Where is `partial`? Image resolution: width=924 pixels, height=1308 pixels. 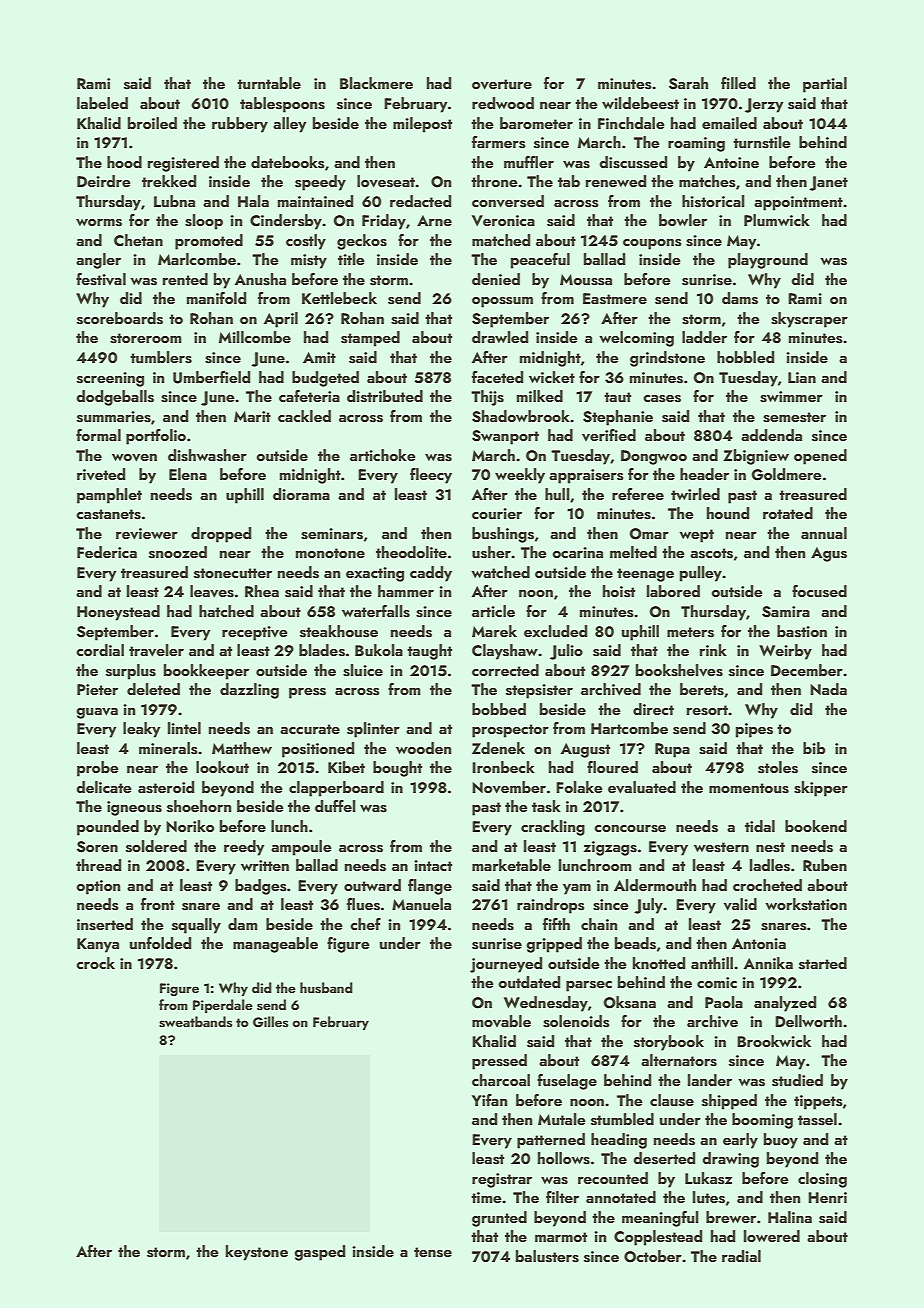
partial is located at coordinates (825, 85).
